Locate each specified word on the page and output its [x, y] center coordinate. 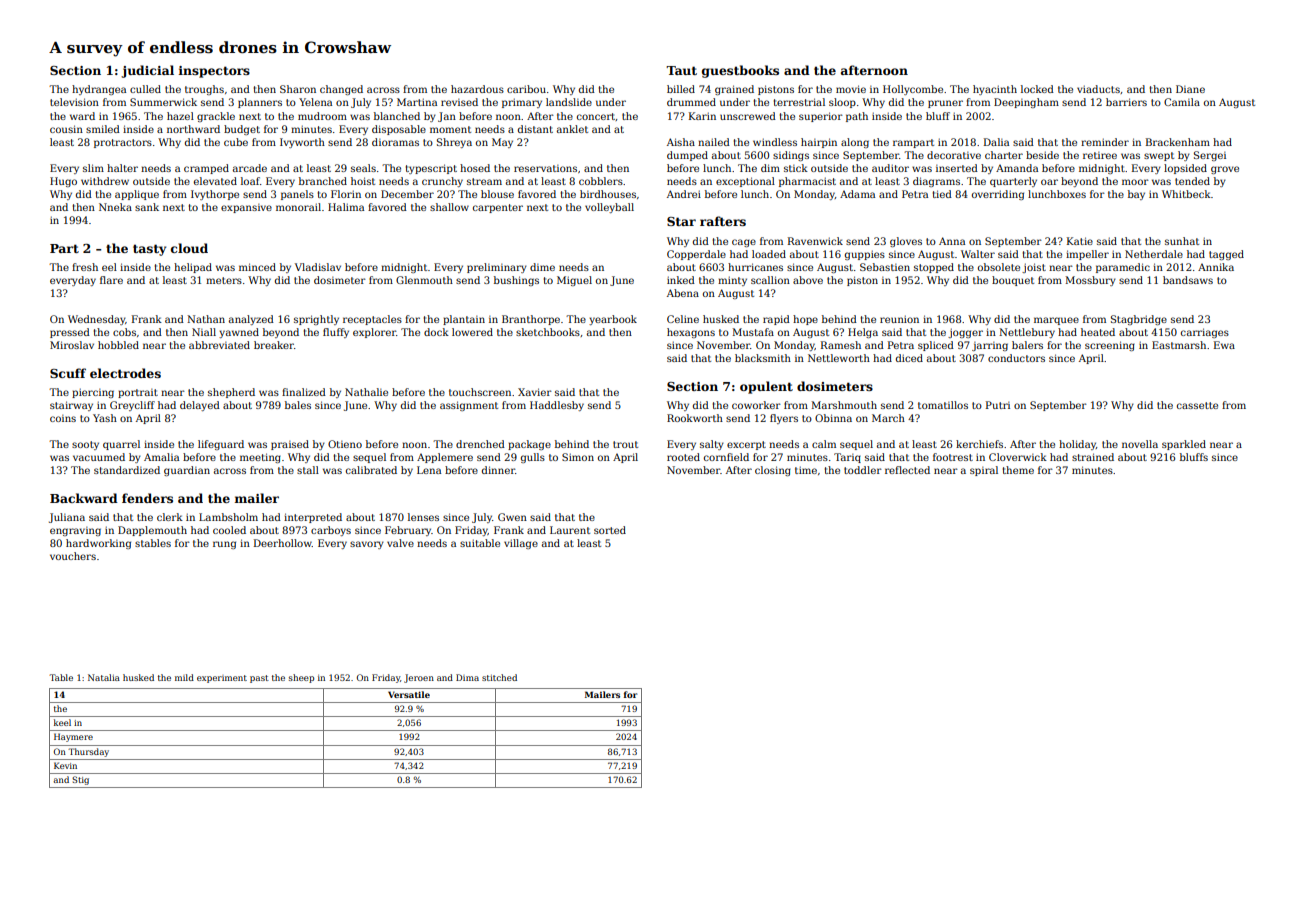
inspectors [214, 72]
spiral [984, 471]
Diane [1190, 89]
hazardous [477, 89]
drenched [480, 444]
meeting [260, 458]
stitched [499, 677]
